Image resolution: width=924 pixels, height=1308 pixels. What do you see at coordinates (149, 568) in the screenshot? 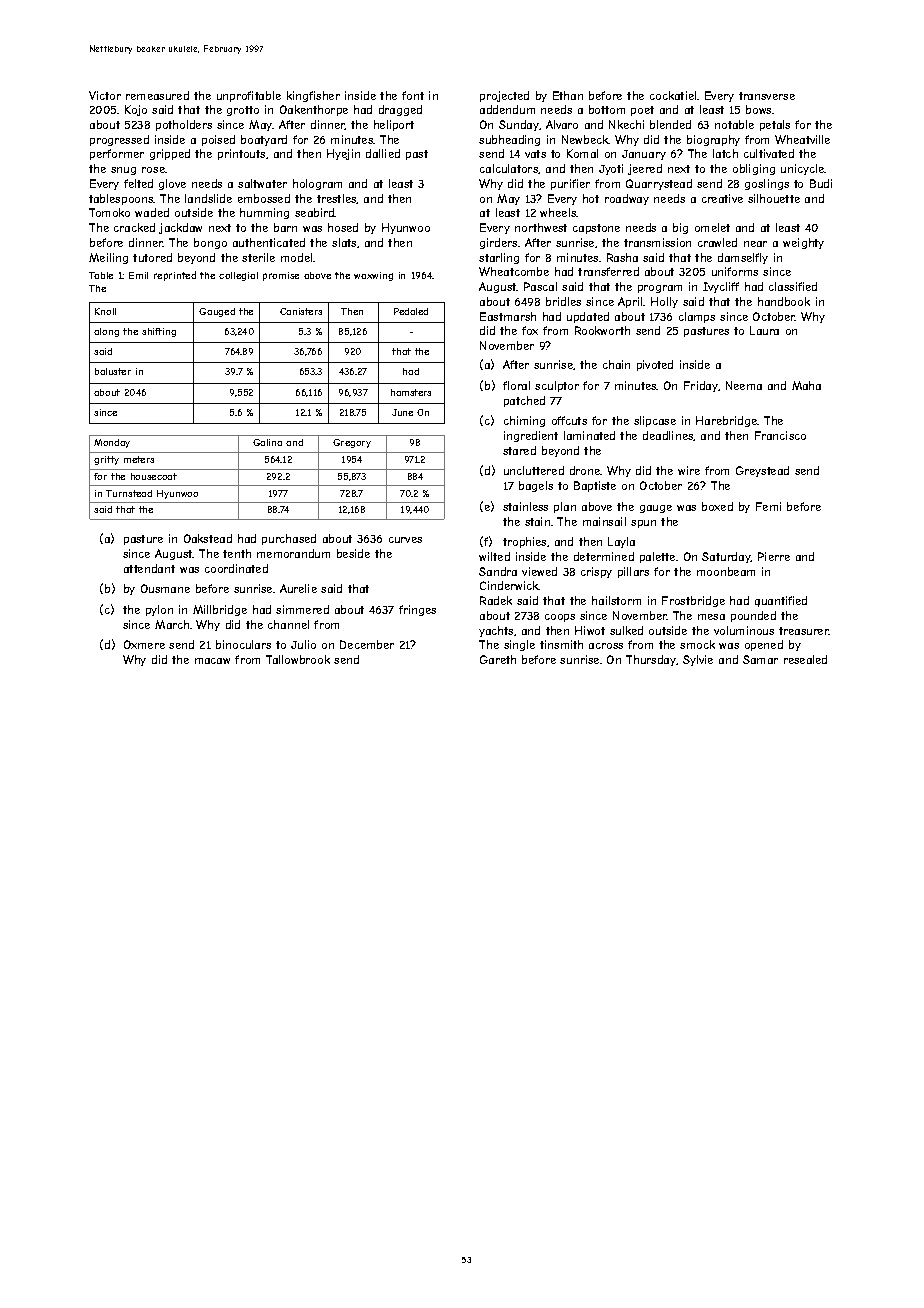
I see `attendant` at bounding box center [149, 568].
